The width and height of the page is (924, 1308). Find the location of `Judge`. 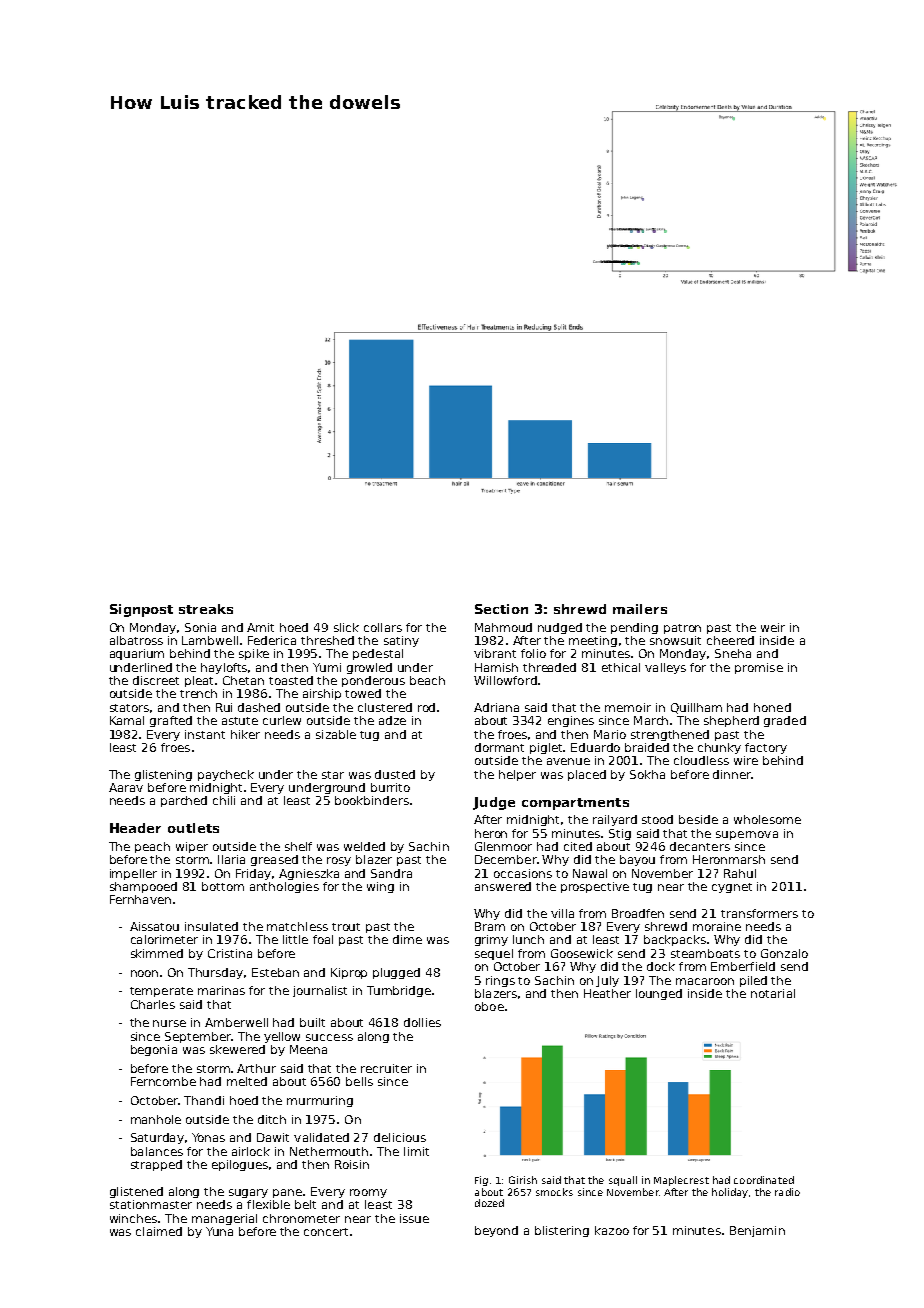

Judge is located at coordinates (494, 803).
